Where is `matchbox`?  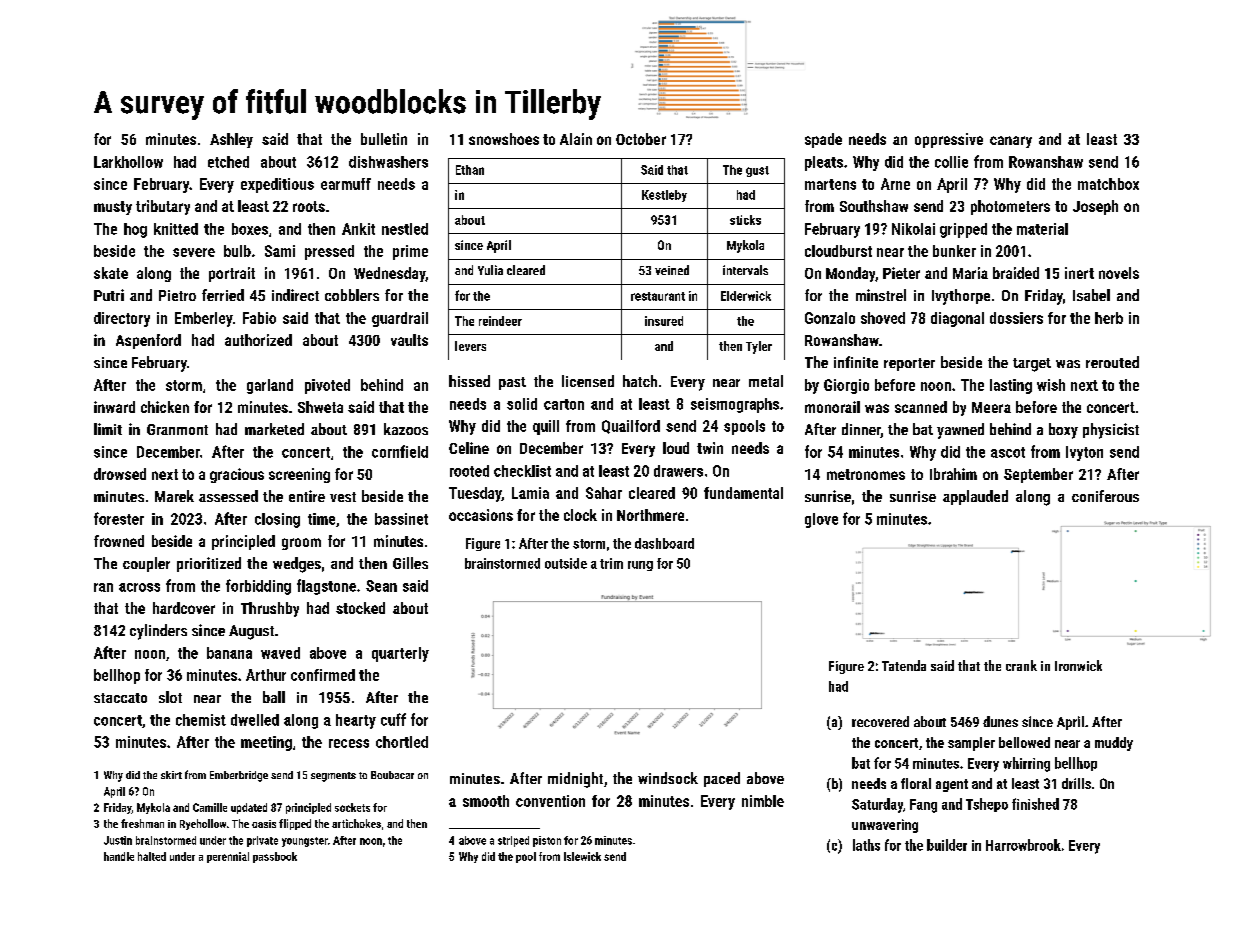
matchbox is located at coordinates (1108, 184).
